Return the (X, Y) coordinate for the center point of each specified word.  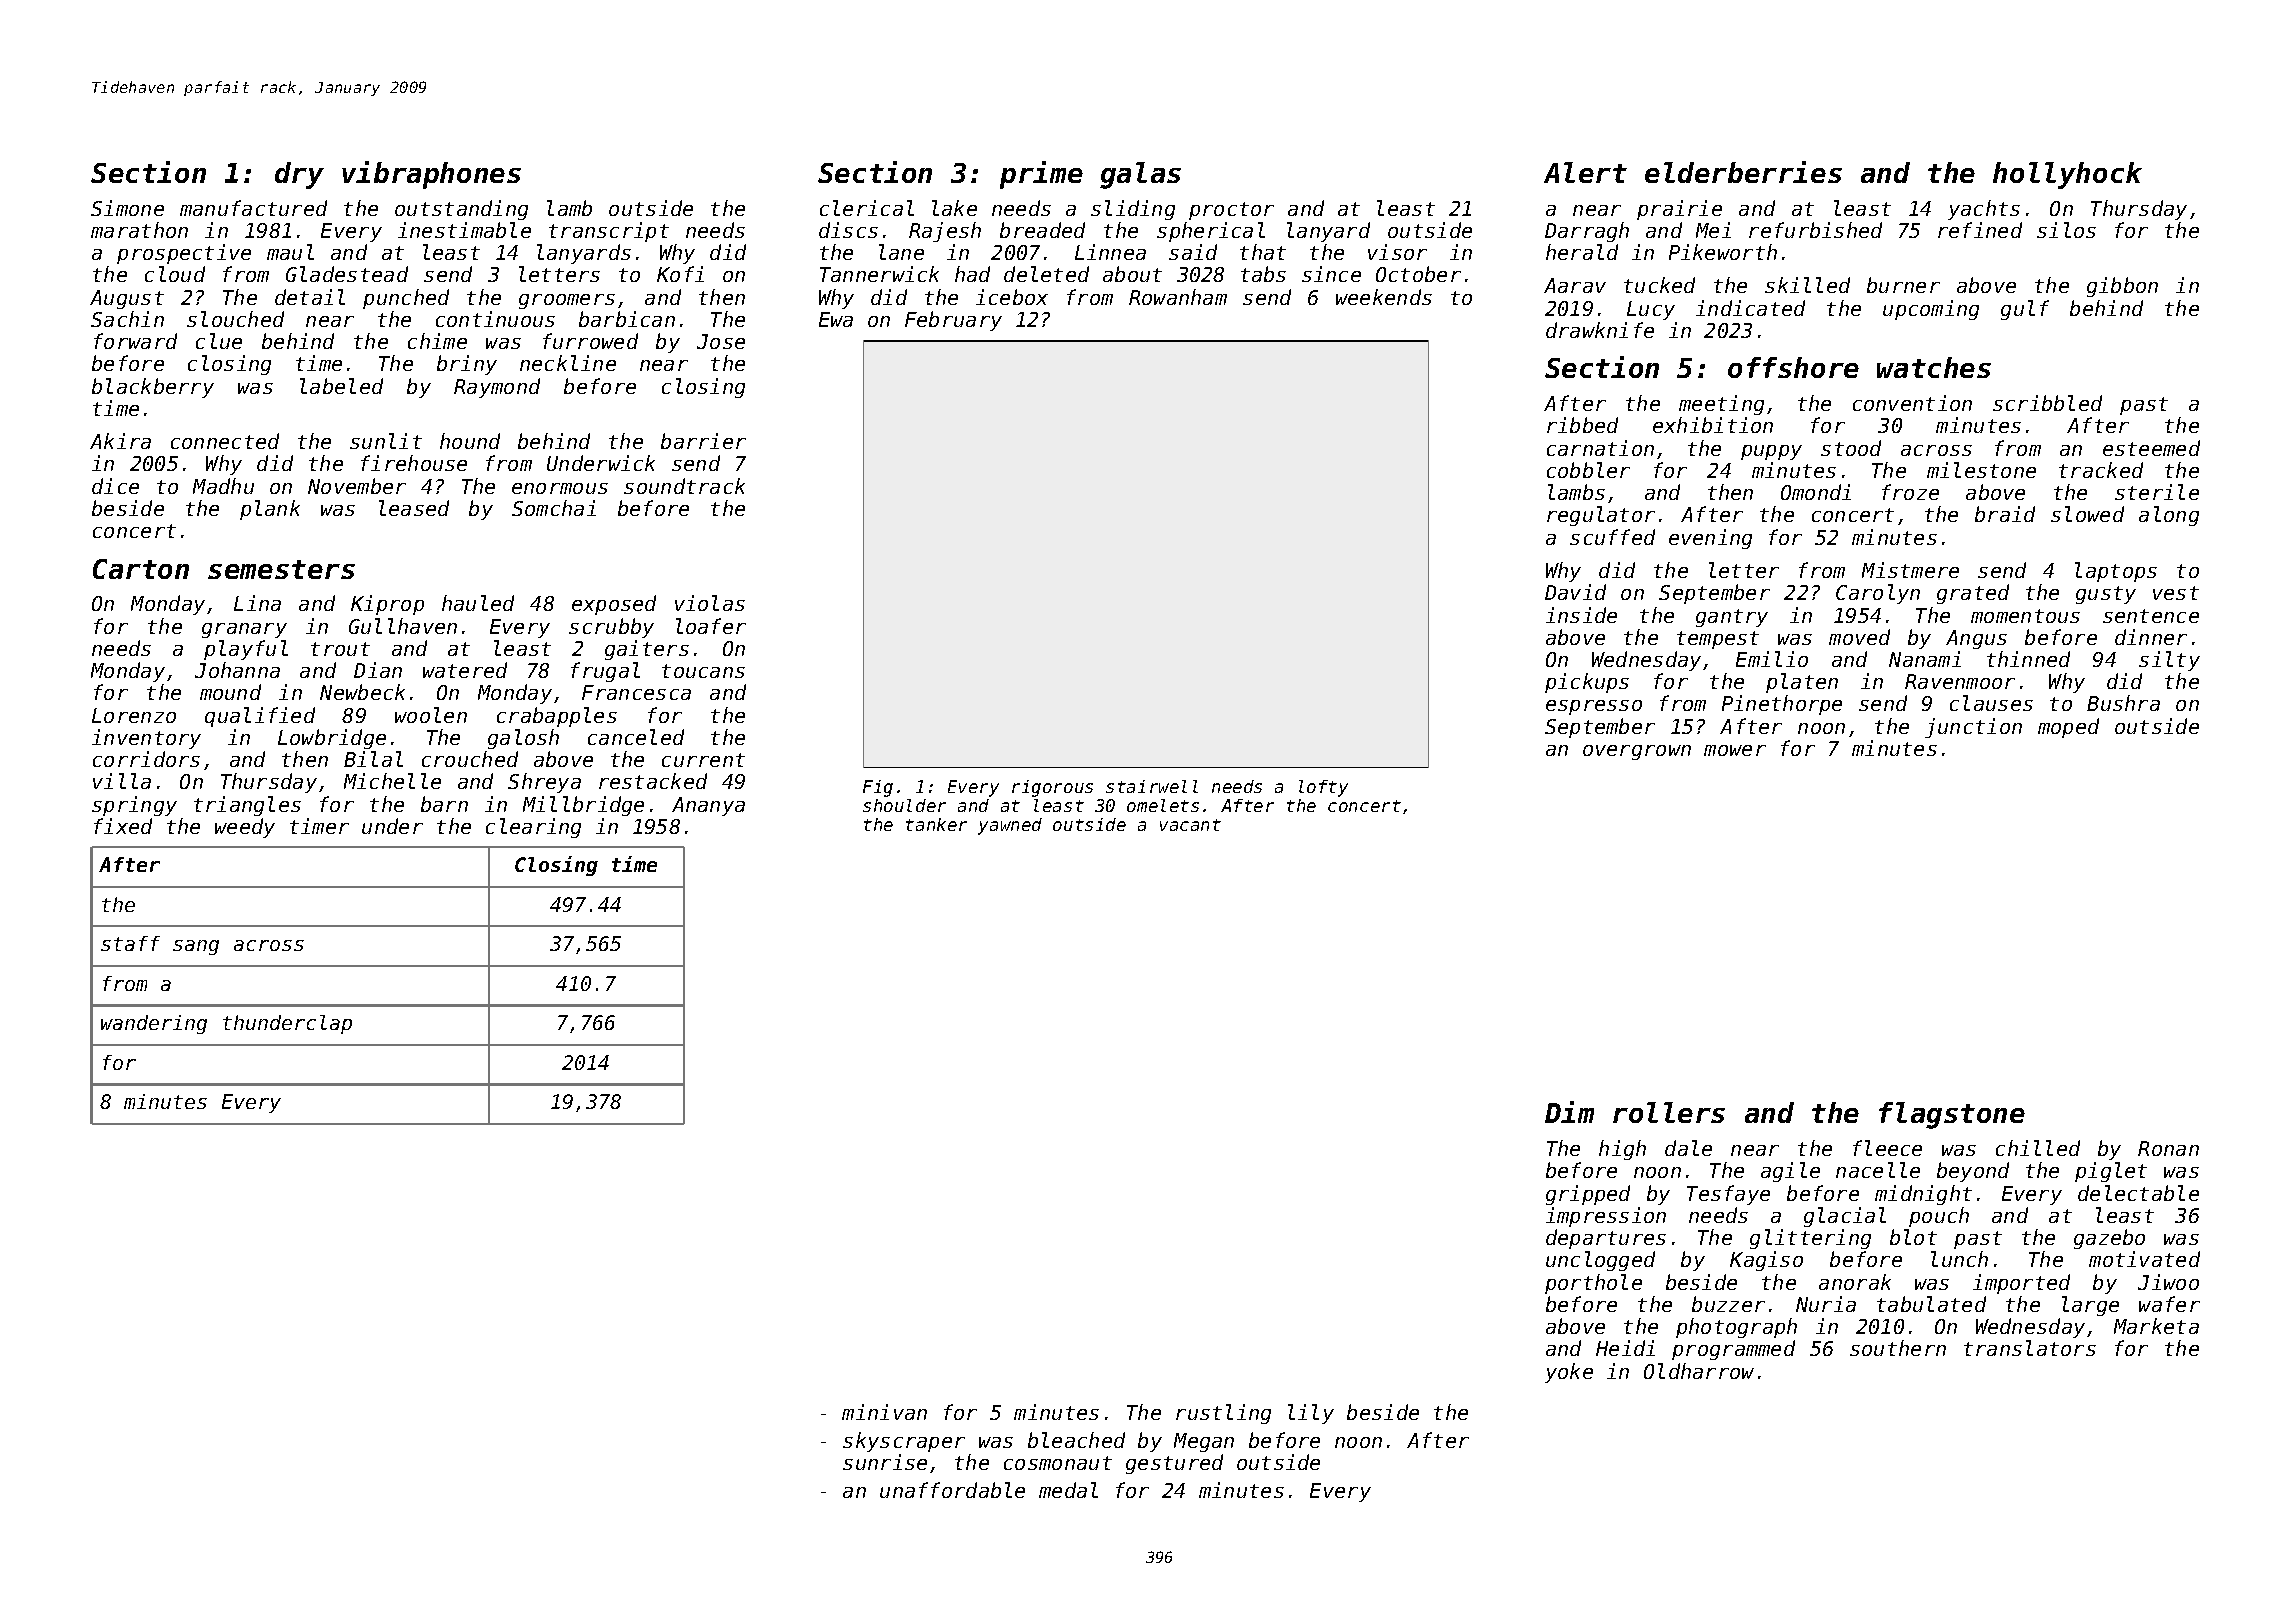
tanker (936, 824)
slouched (235, 319)
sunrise (885, 1462)
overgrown (1637, 752)
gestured (1174, 1464)
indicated (1750, 308)
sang (196, 947)
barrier (703, 441)
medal (1068, 1490)
